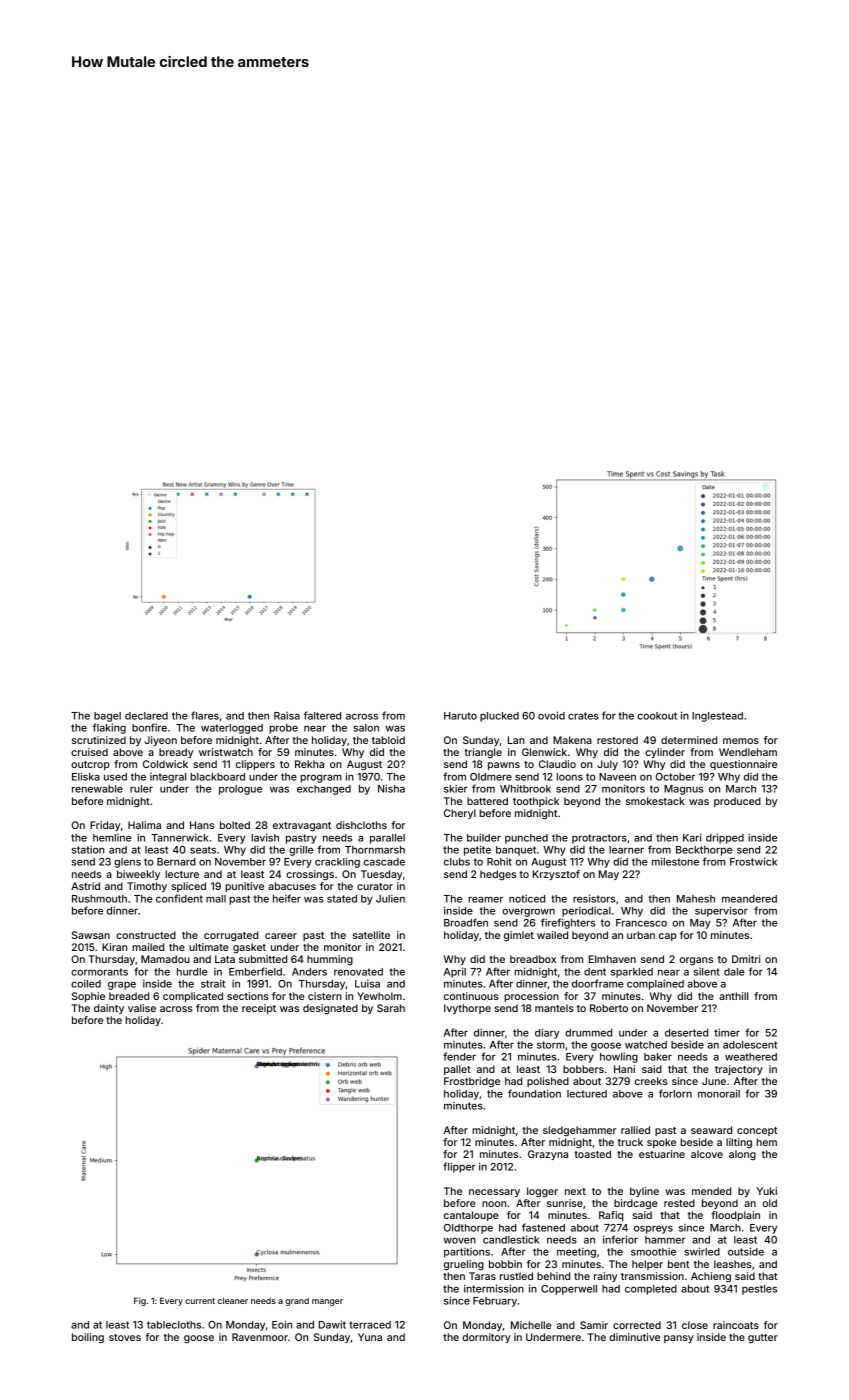  What do you see at coordinates (471, 1216) in the document?
I see `cantaloupe` at bounding box center [471, 1216].
